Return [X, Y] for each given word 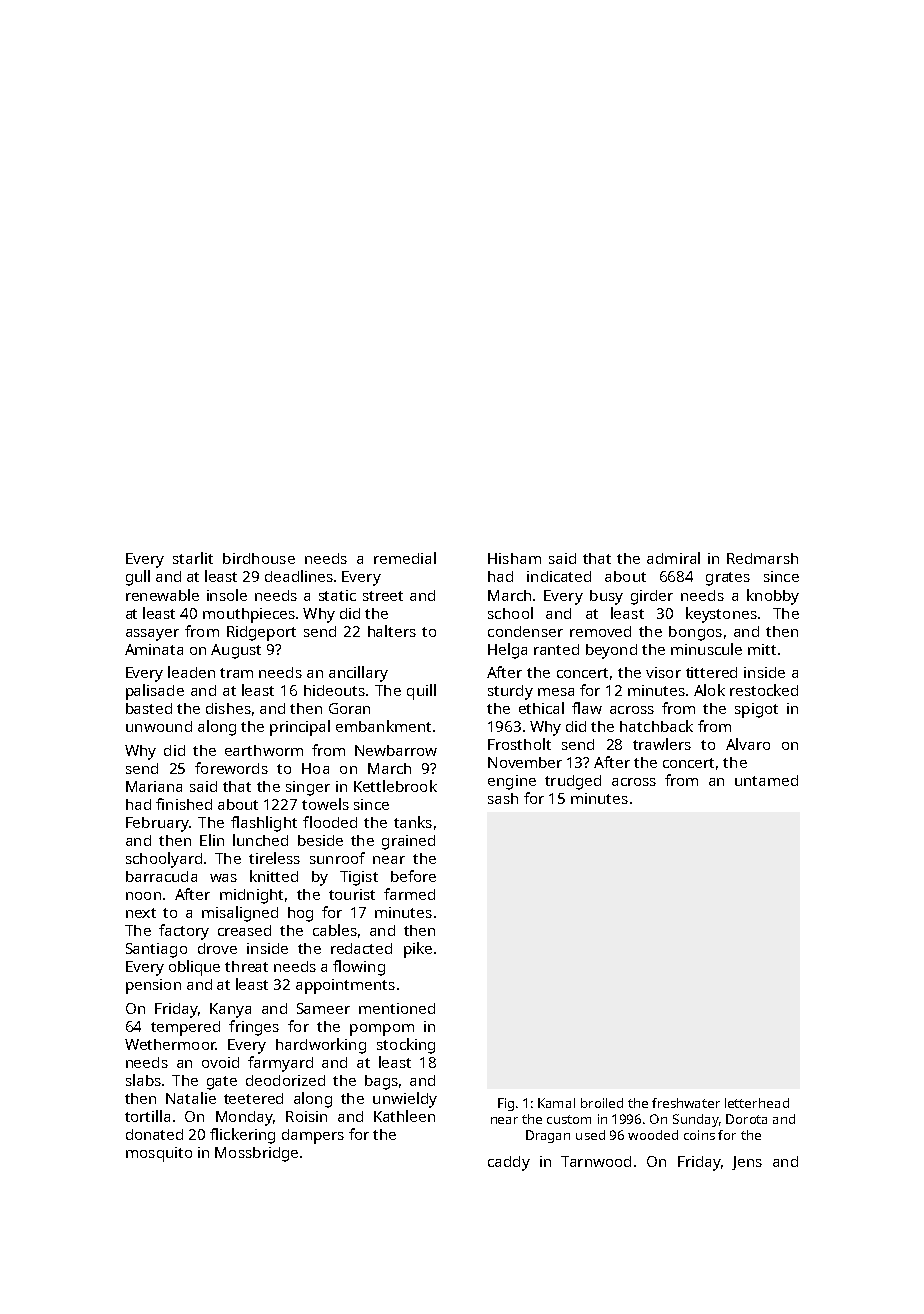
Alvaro [748, 744]
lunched [260, 840]
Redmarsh [762, 558]
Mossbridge [256, 1154]
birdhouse [259, 558]
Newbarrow [396, 750]
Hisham [514, 558]
